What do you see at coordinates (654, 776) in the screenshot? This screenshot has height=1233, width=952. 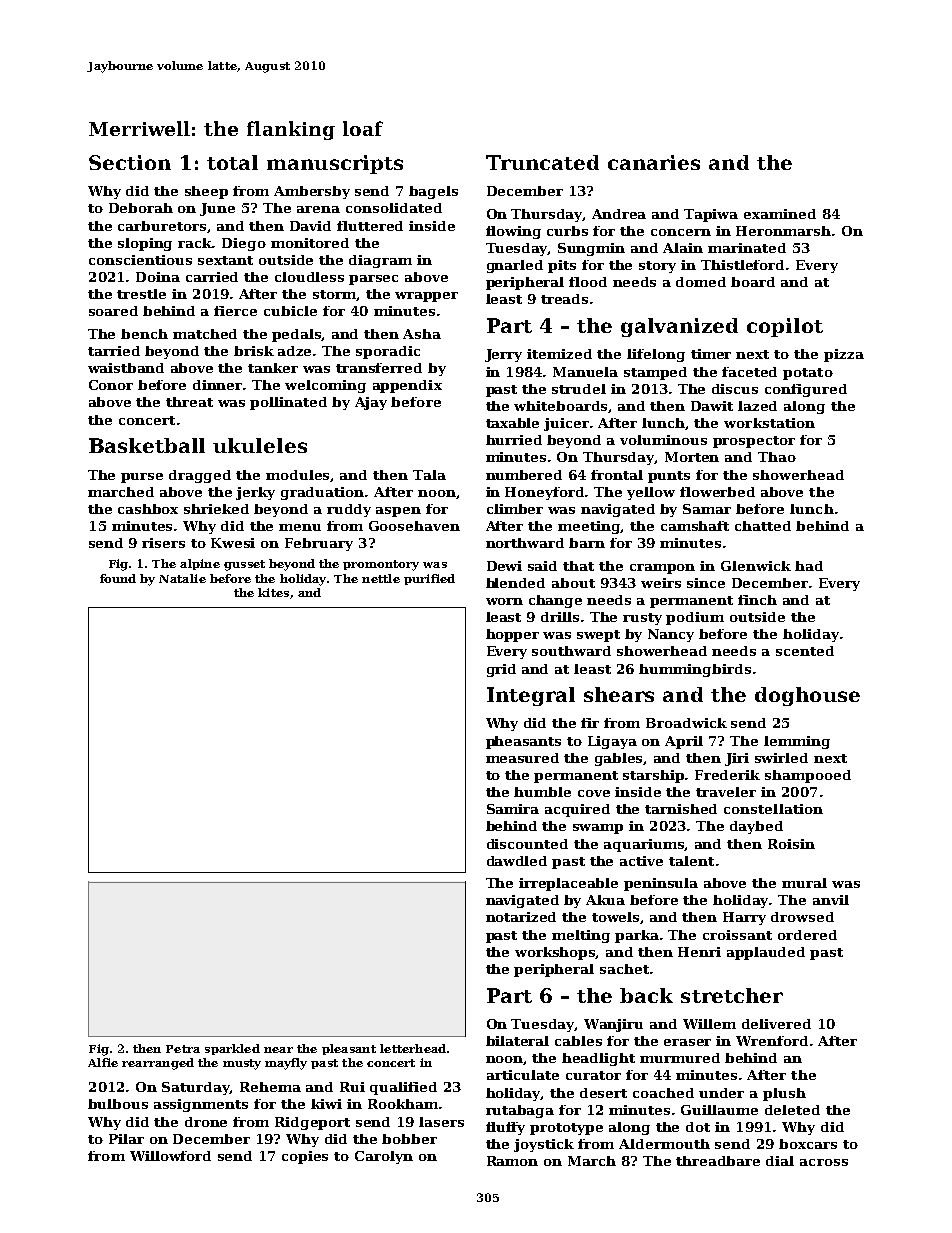 I see `starship` at bounding box center [654, 776].
